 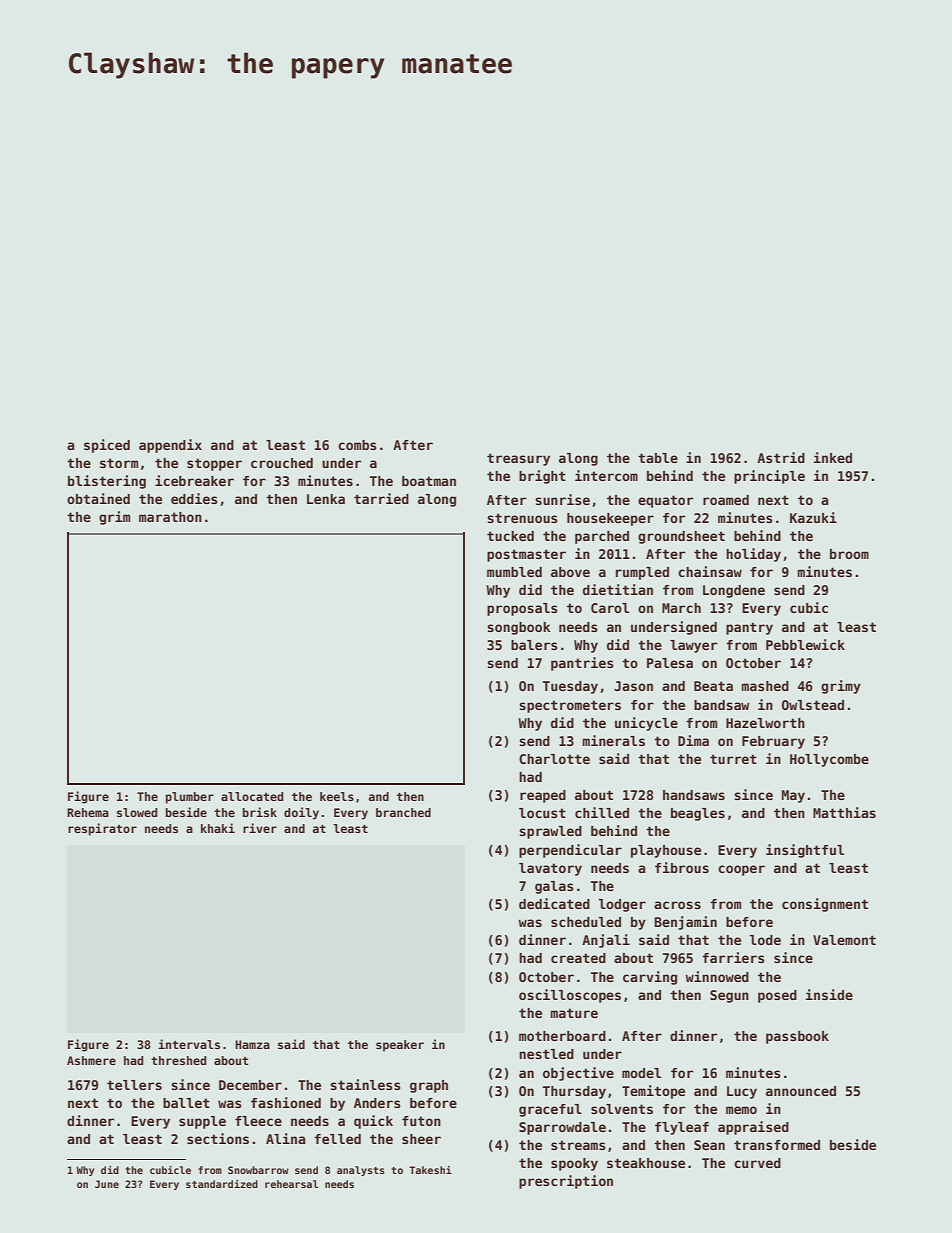 What do you see at coordinates (107, 446) in the page?
I see `spiced` at bounding box center [107, 446].
